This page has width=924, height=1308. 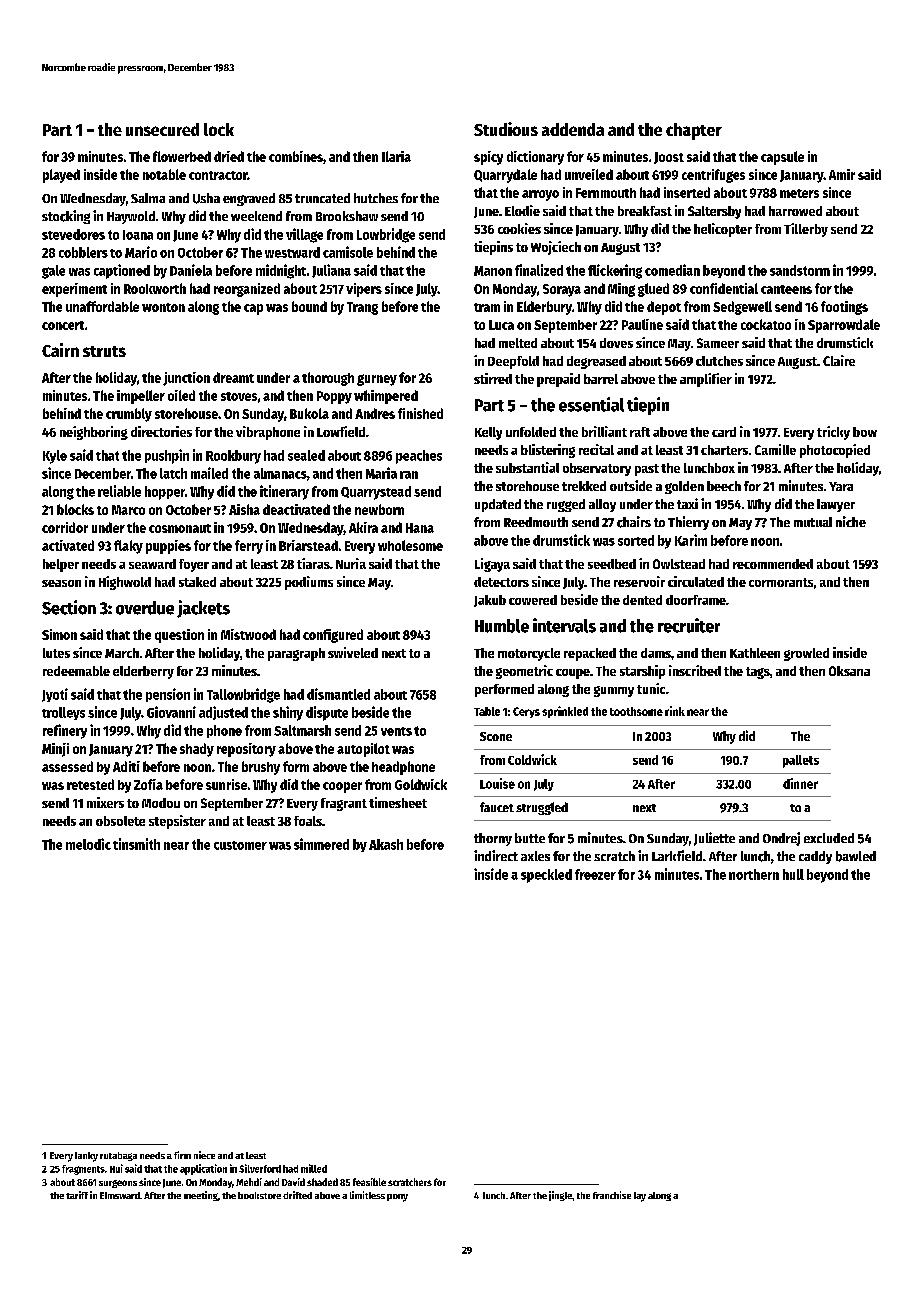 I want to click on Kyle, so click(x=55, y=457).
